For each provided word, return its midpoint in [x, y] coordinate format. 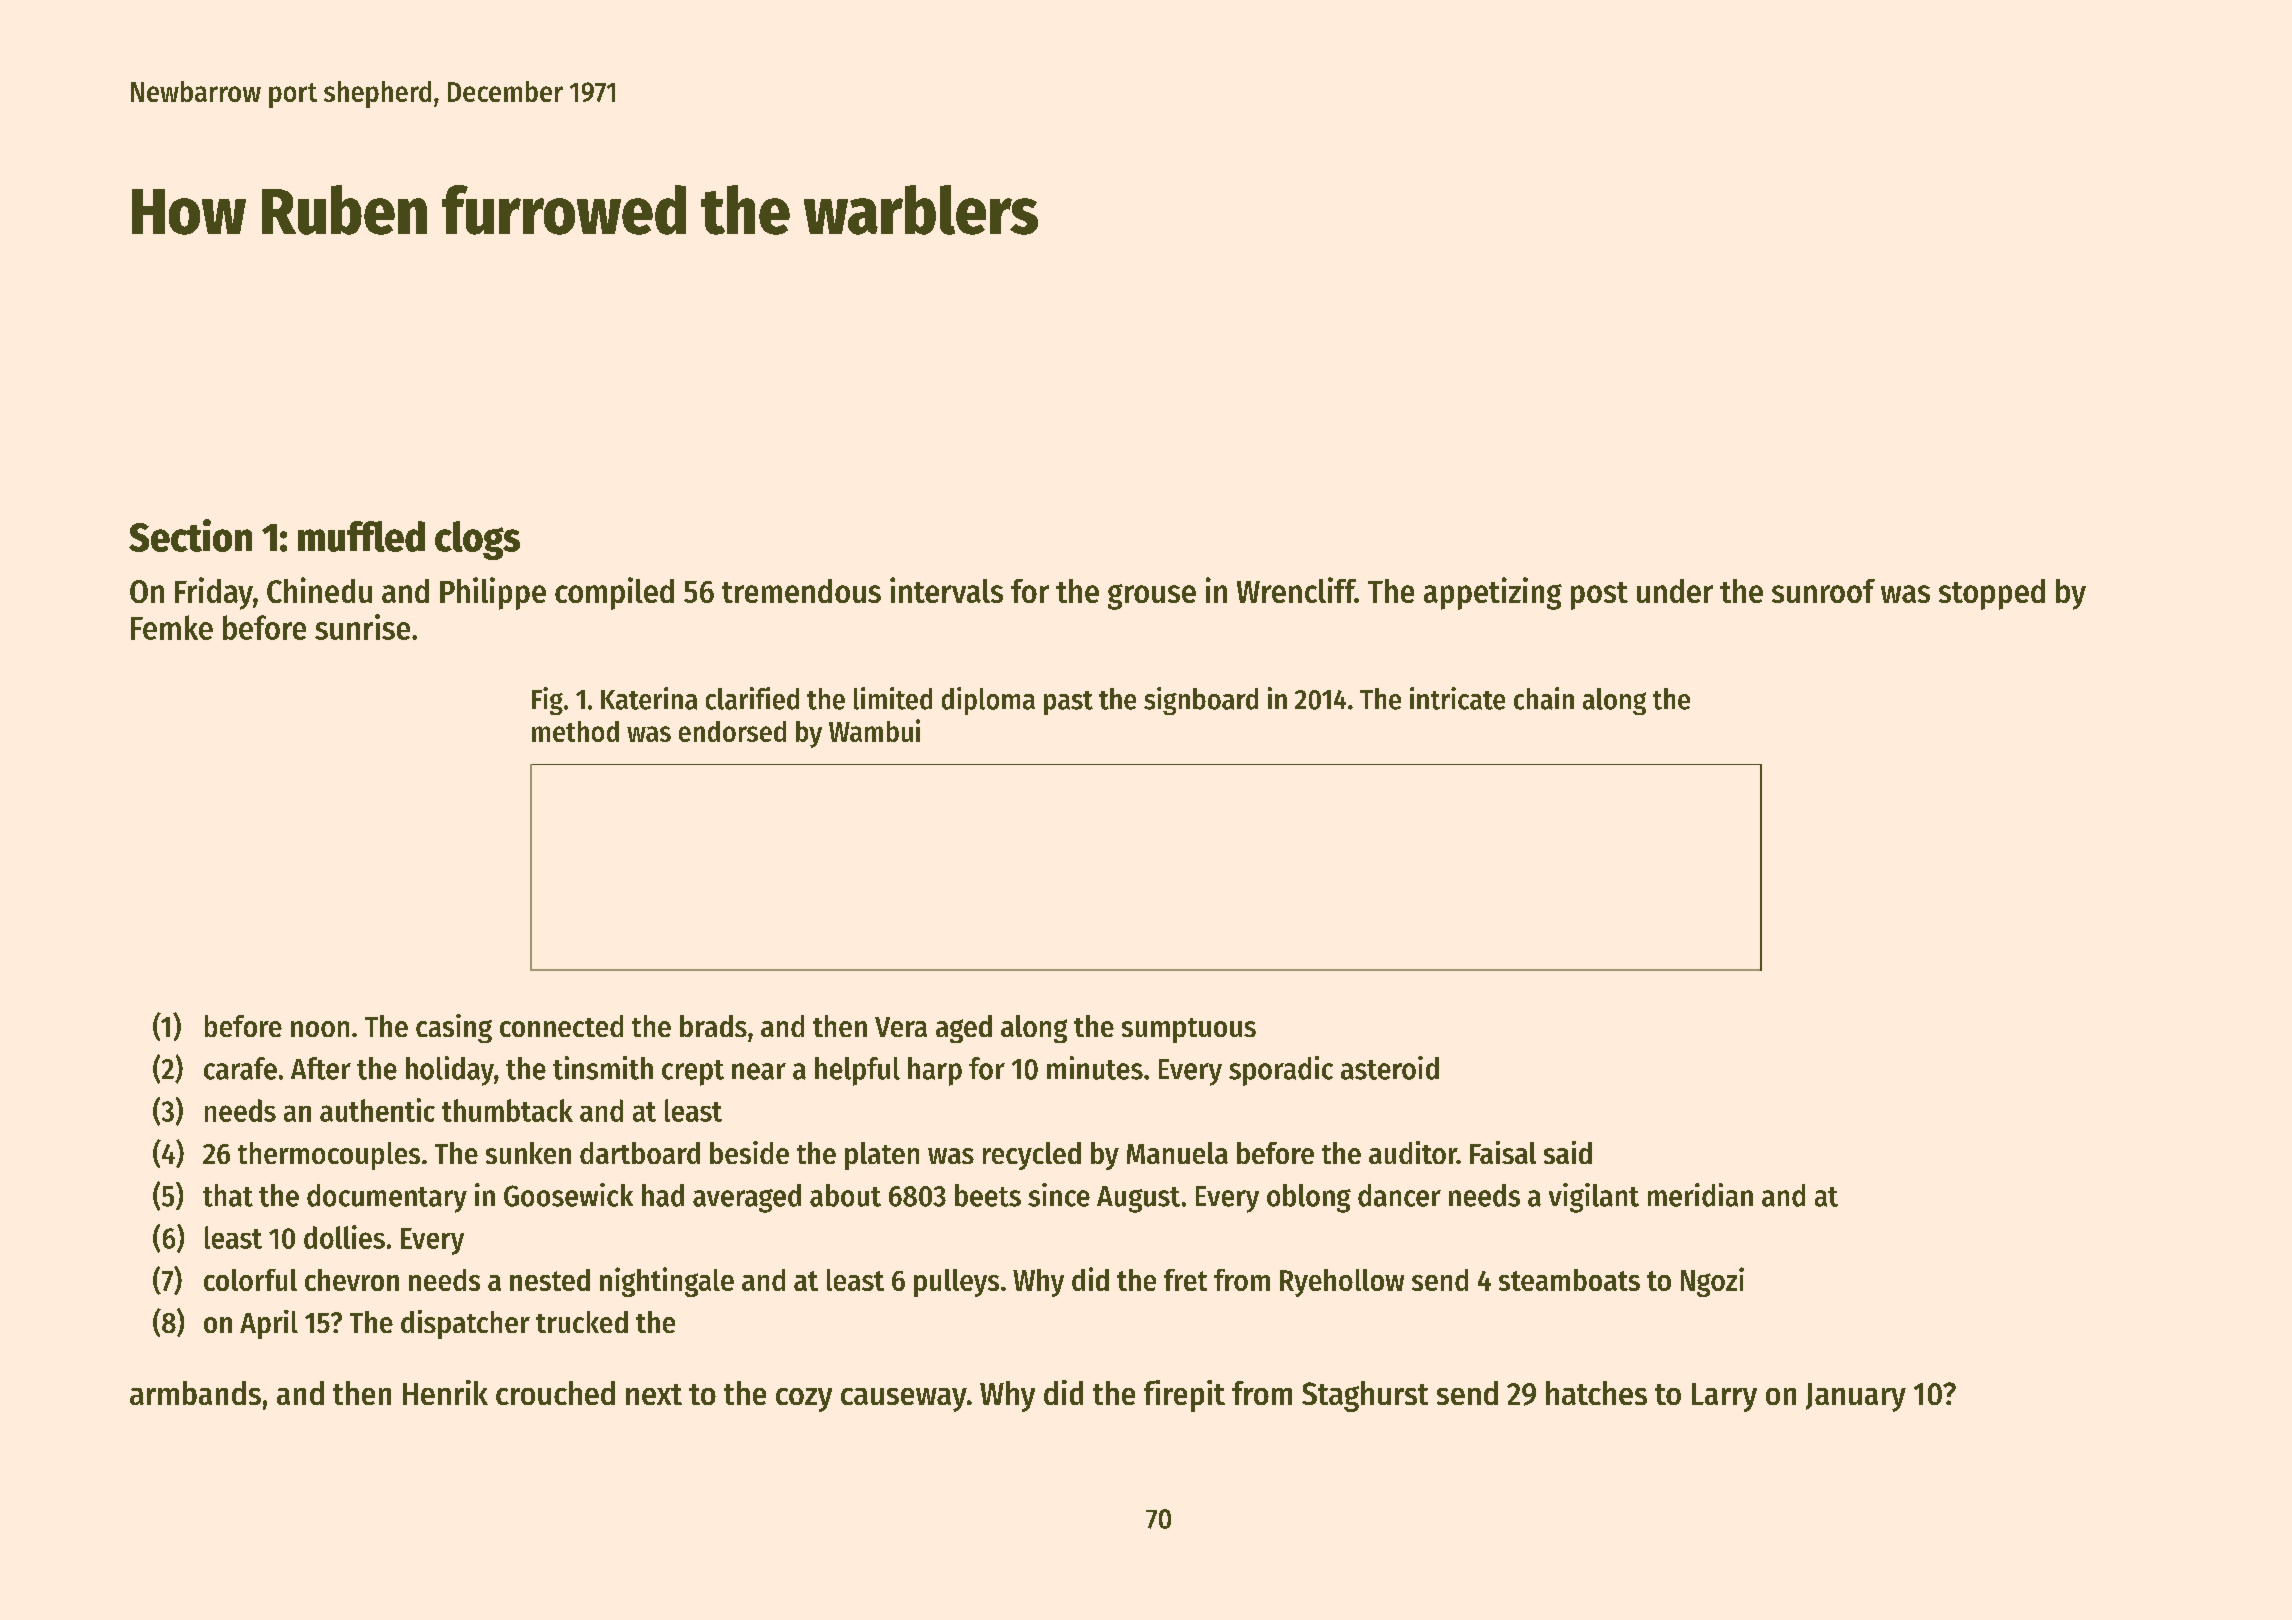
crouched [555, 1393]
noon [320, 1029]
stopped [1992, 594]
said [1568, 1152]
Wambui [874, 730]
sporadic [1281, 1071]
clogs [477, 540]
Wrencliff [1296, 590]
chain [1544, 698]
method [575, 731]
